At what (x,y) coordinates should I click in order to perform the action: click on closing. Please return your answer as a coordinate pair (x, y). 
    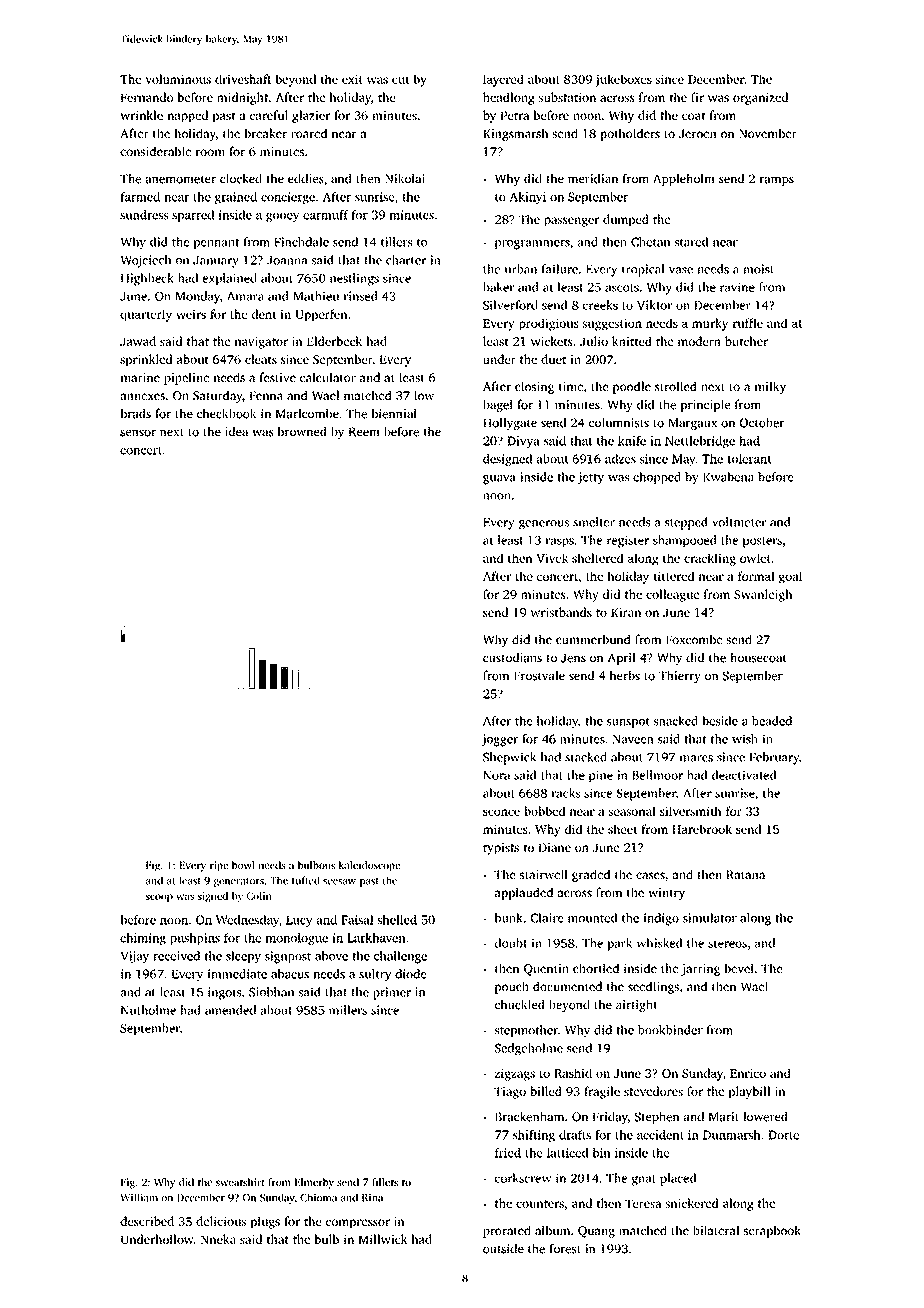
    Looking at the image, I should click on (534, 387).
